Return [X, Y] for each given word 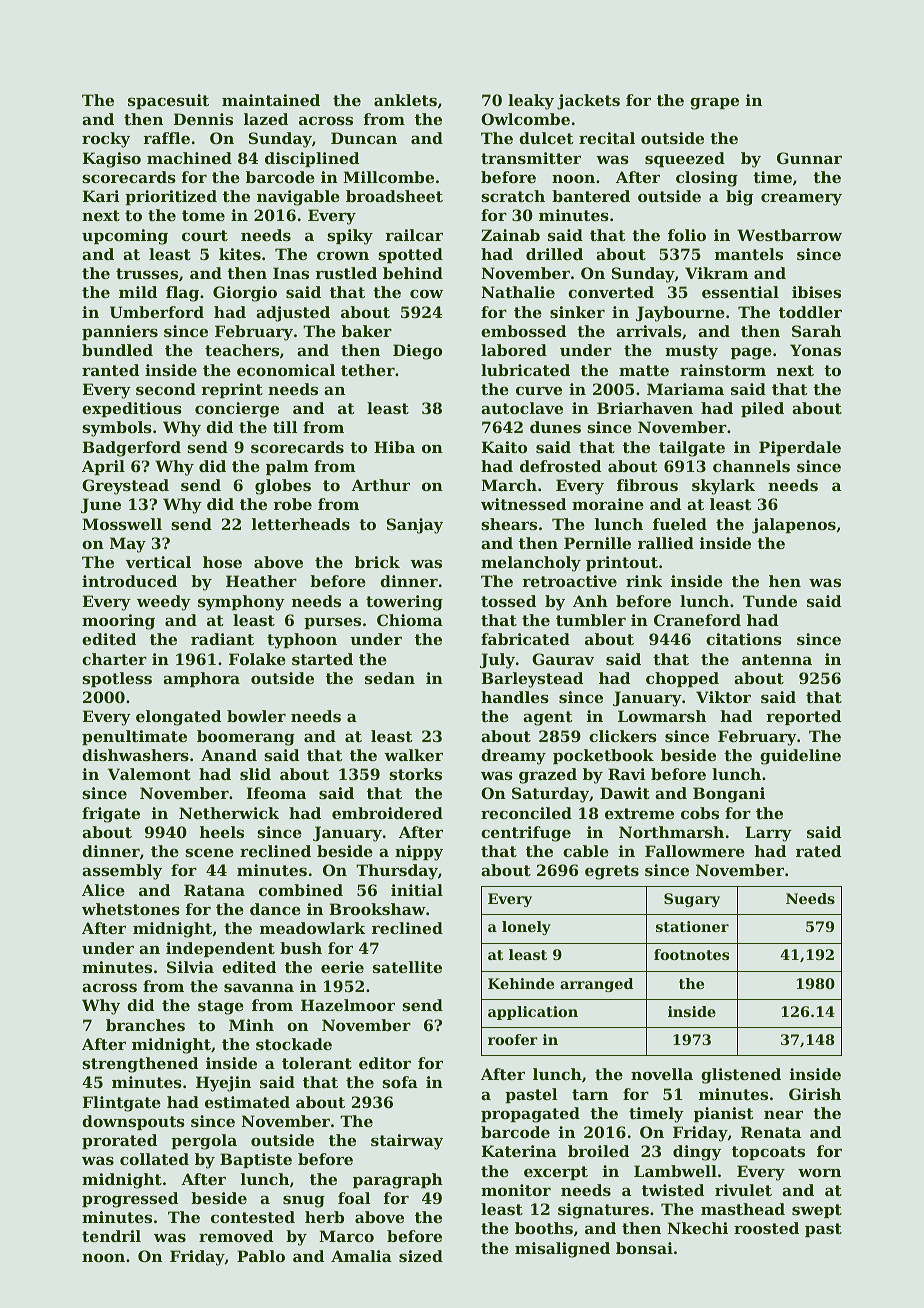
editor [385, 1063]
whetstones [131, 909]
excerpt [556, 1173]
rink [644, 581]
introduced [129, 581]
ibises [816, 292]
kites [240, 254]
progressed [130, 1200]
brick [377, 562]
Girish [815, 1094]
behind [413, 273]
